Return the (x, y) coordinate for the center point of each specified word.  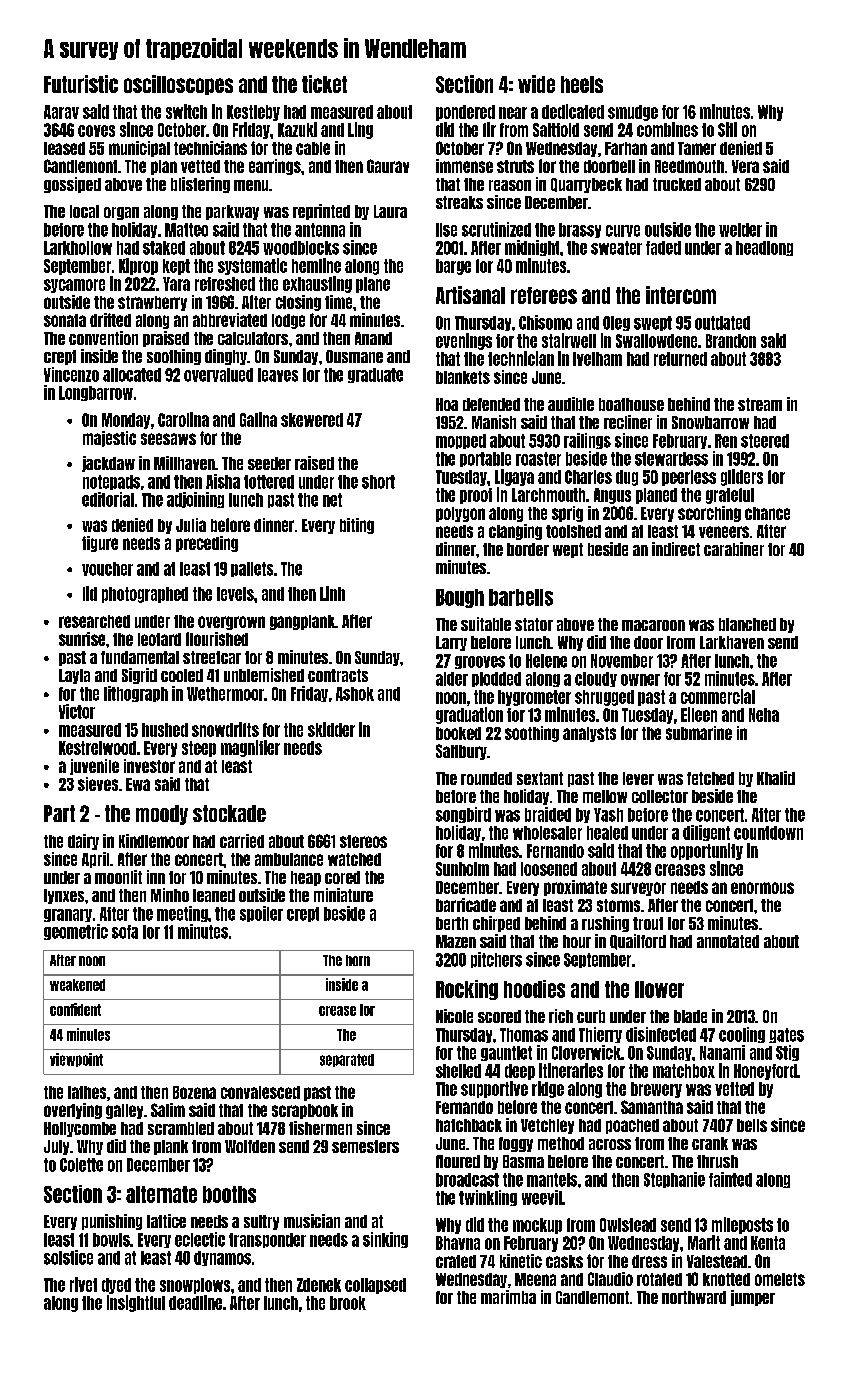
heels (582, 84)
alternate (161, 1194)
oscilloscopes (178, 85)
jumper (753, 1298)
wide (536, 84)
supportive (494, 1089)
